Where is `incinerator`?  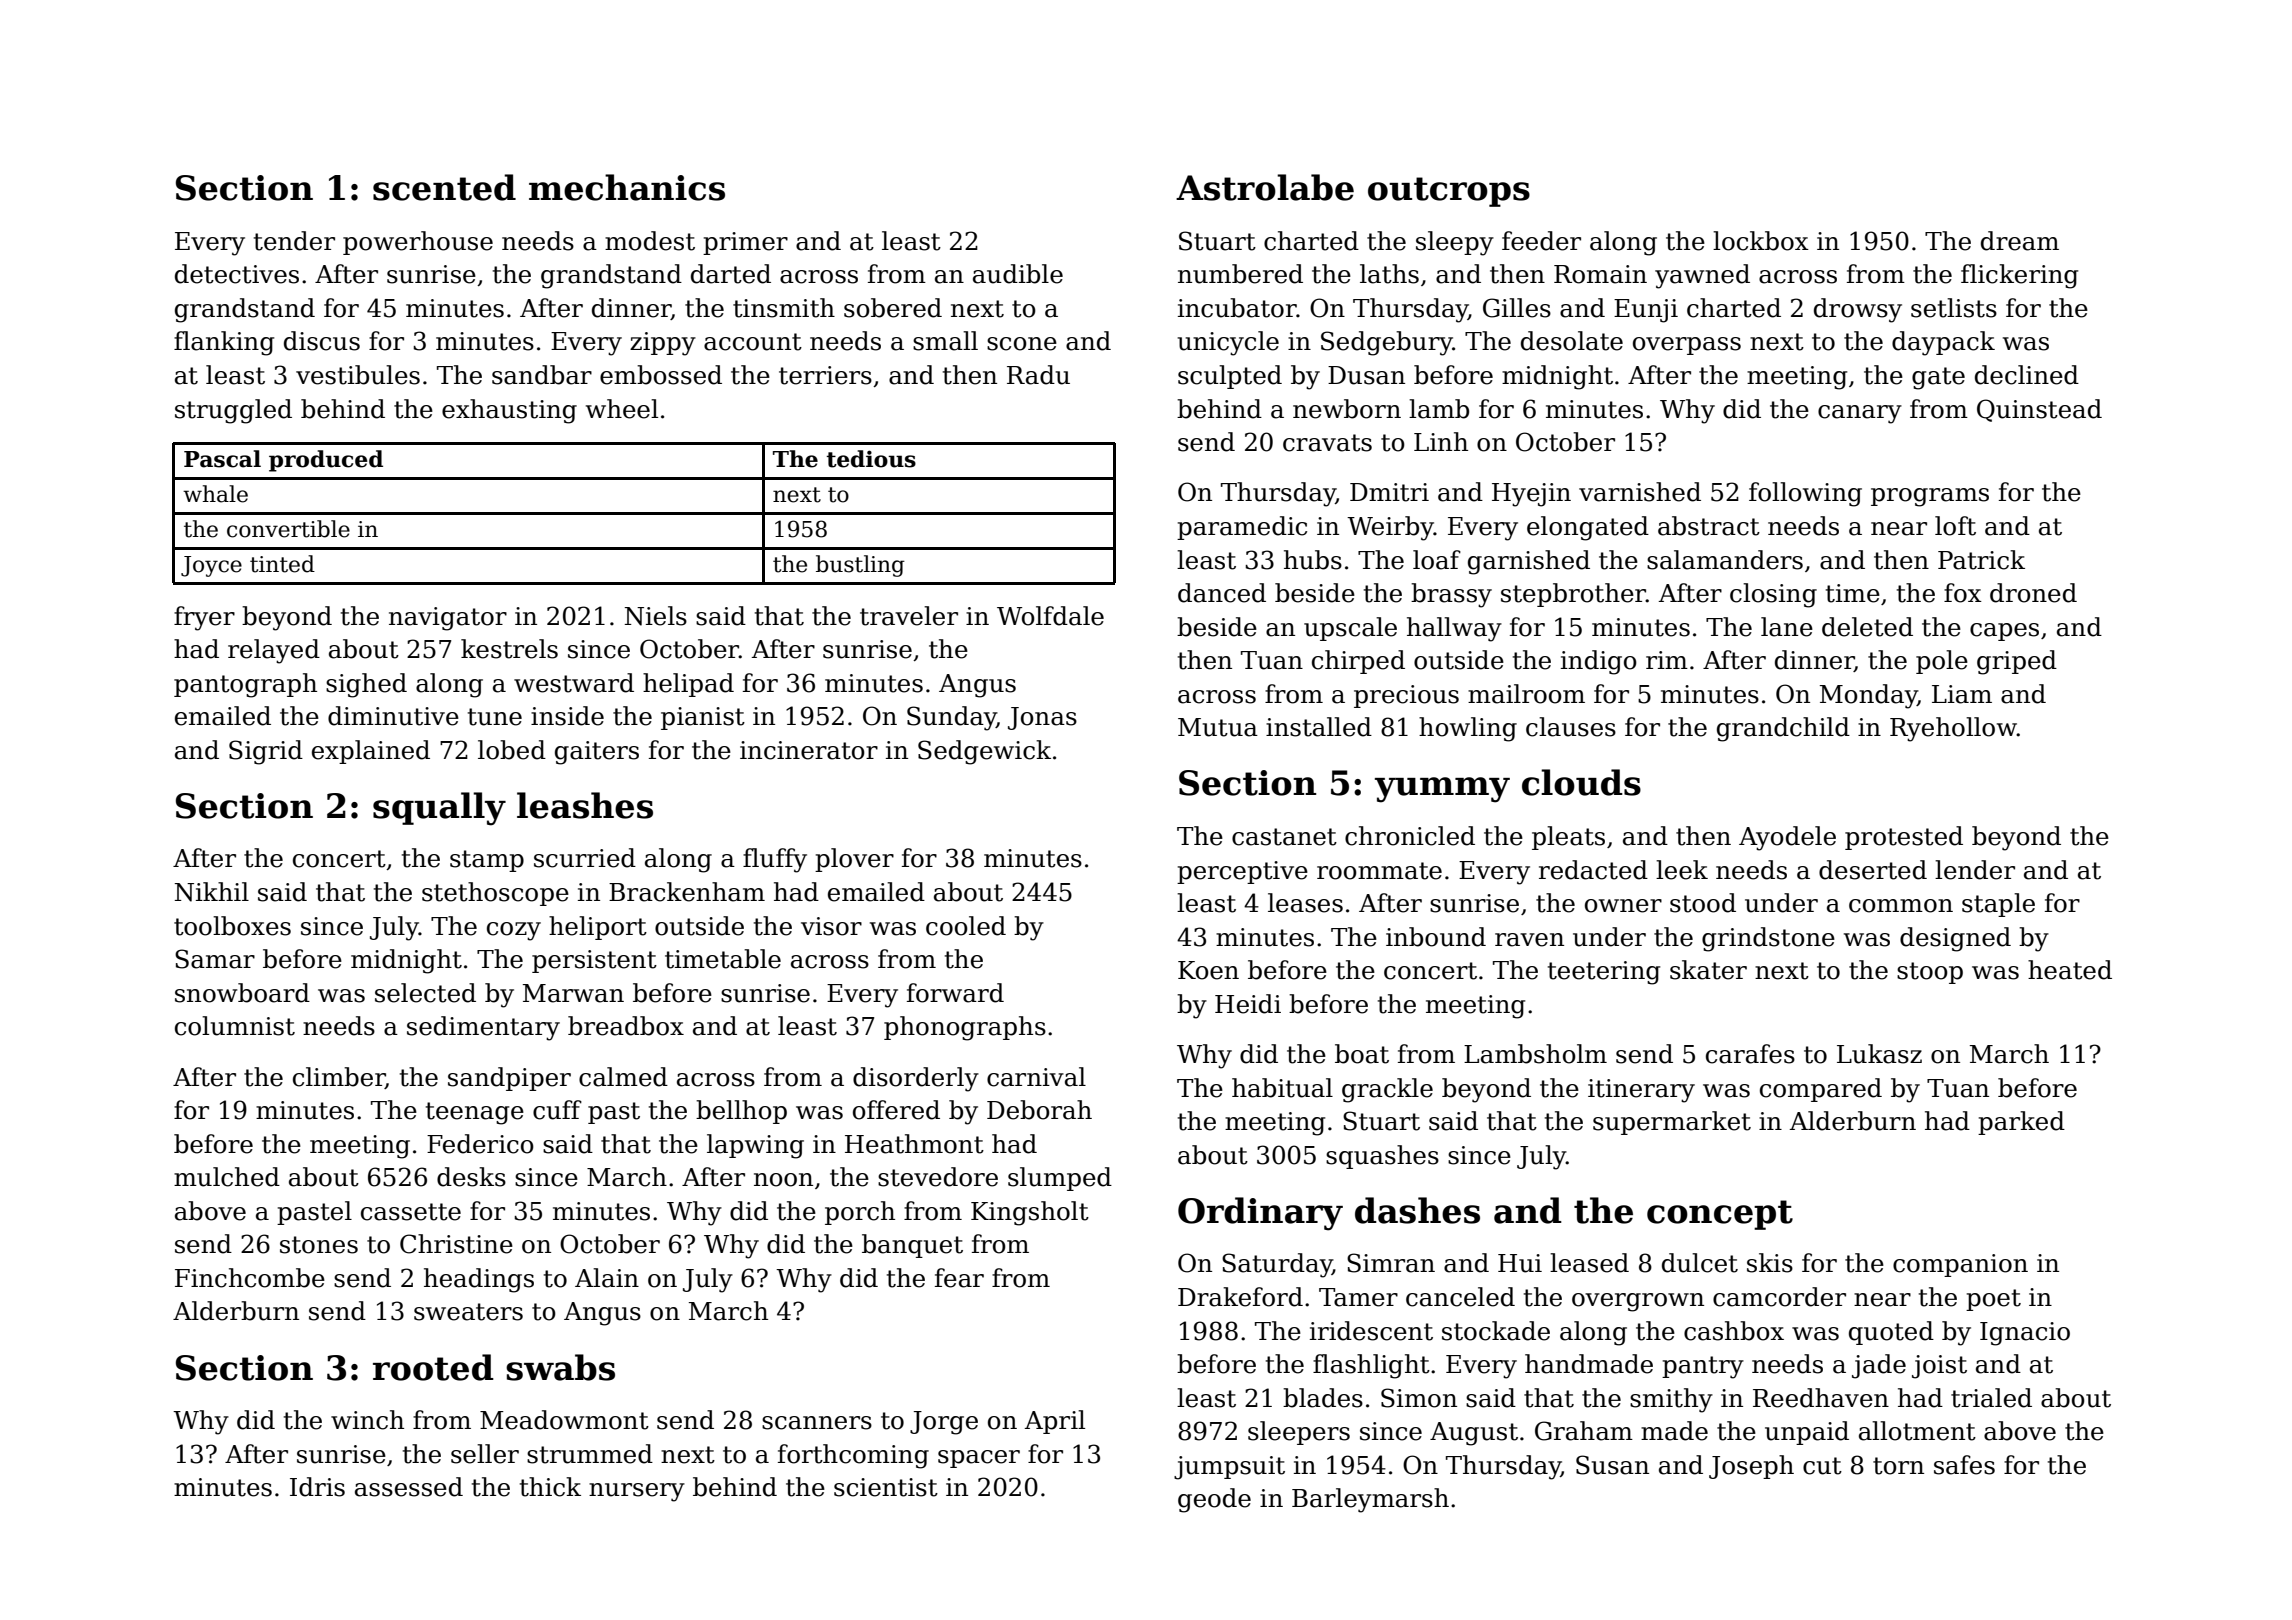
incinerator is located at coordinates (809, 750).
